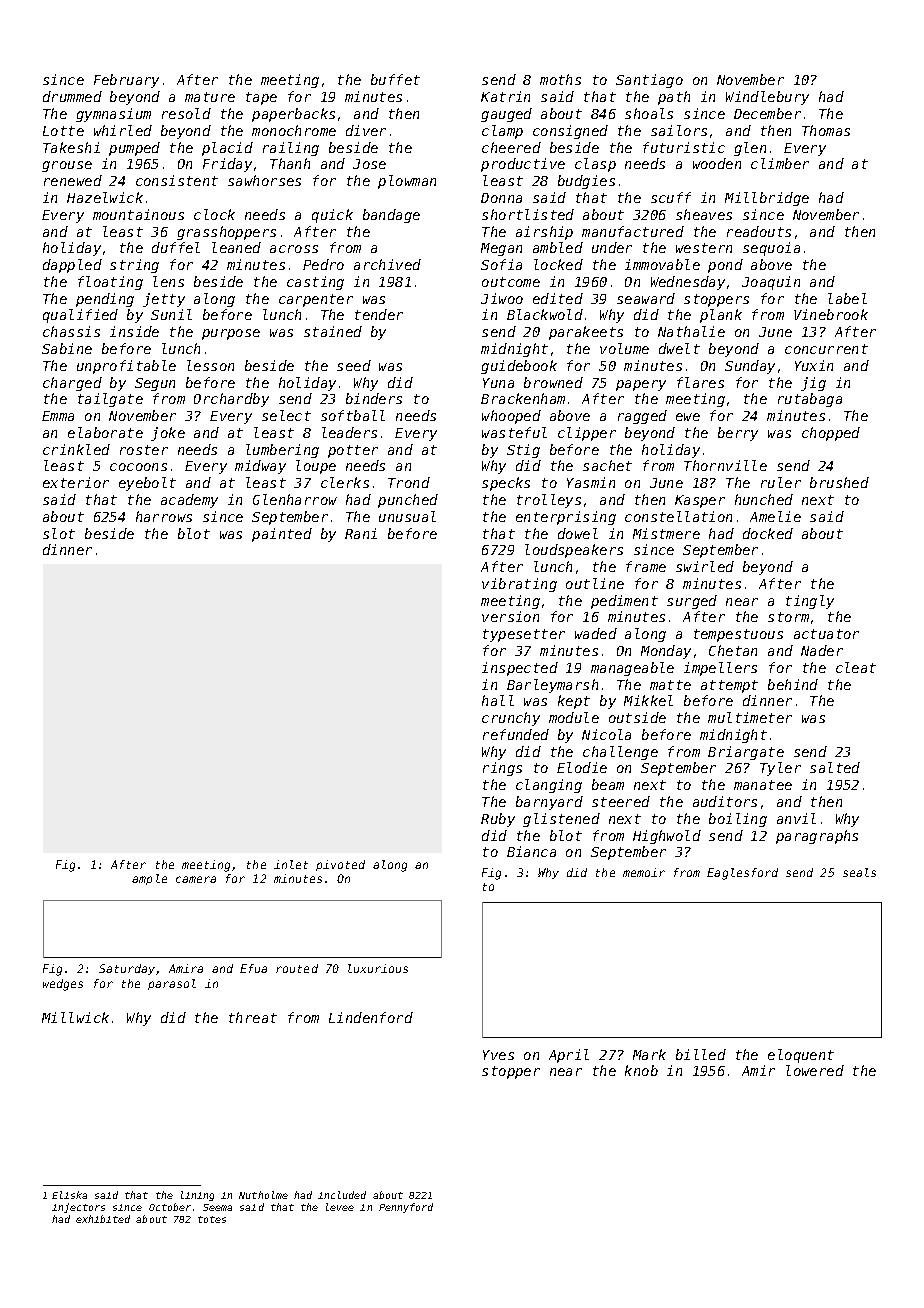  Describe the element at coordinates (560, 79) in the screenshot. I see `moths` at that location.
